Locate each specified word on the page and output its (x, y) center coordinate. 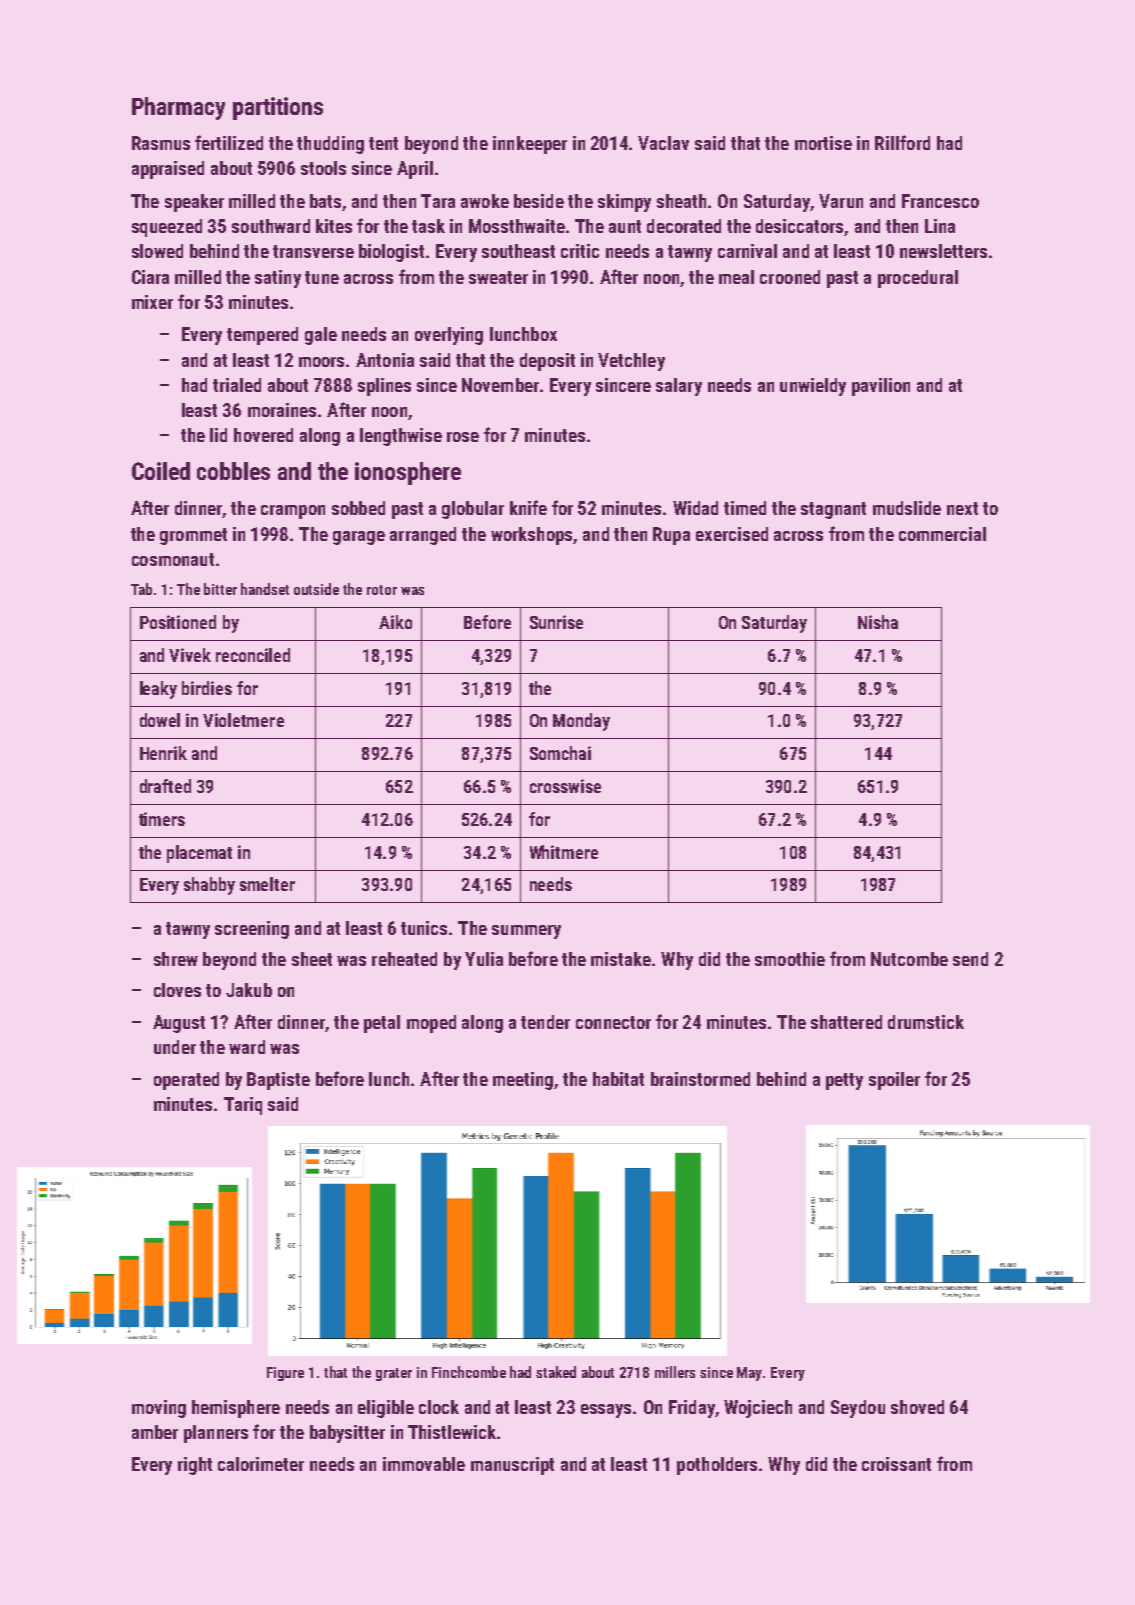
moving (159, 1409)
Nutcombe (909, 959)
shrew (176, 959)
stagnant (833, 510)
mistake (621, 959)
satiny (278, 279)
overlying (449, 336)
